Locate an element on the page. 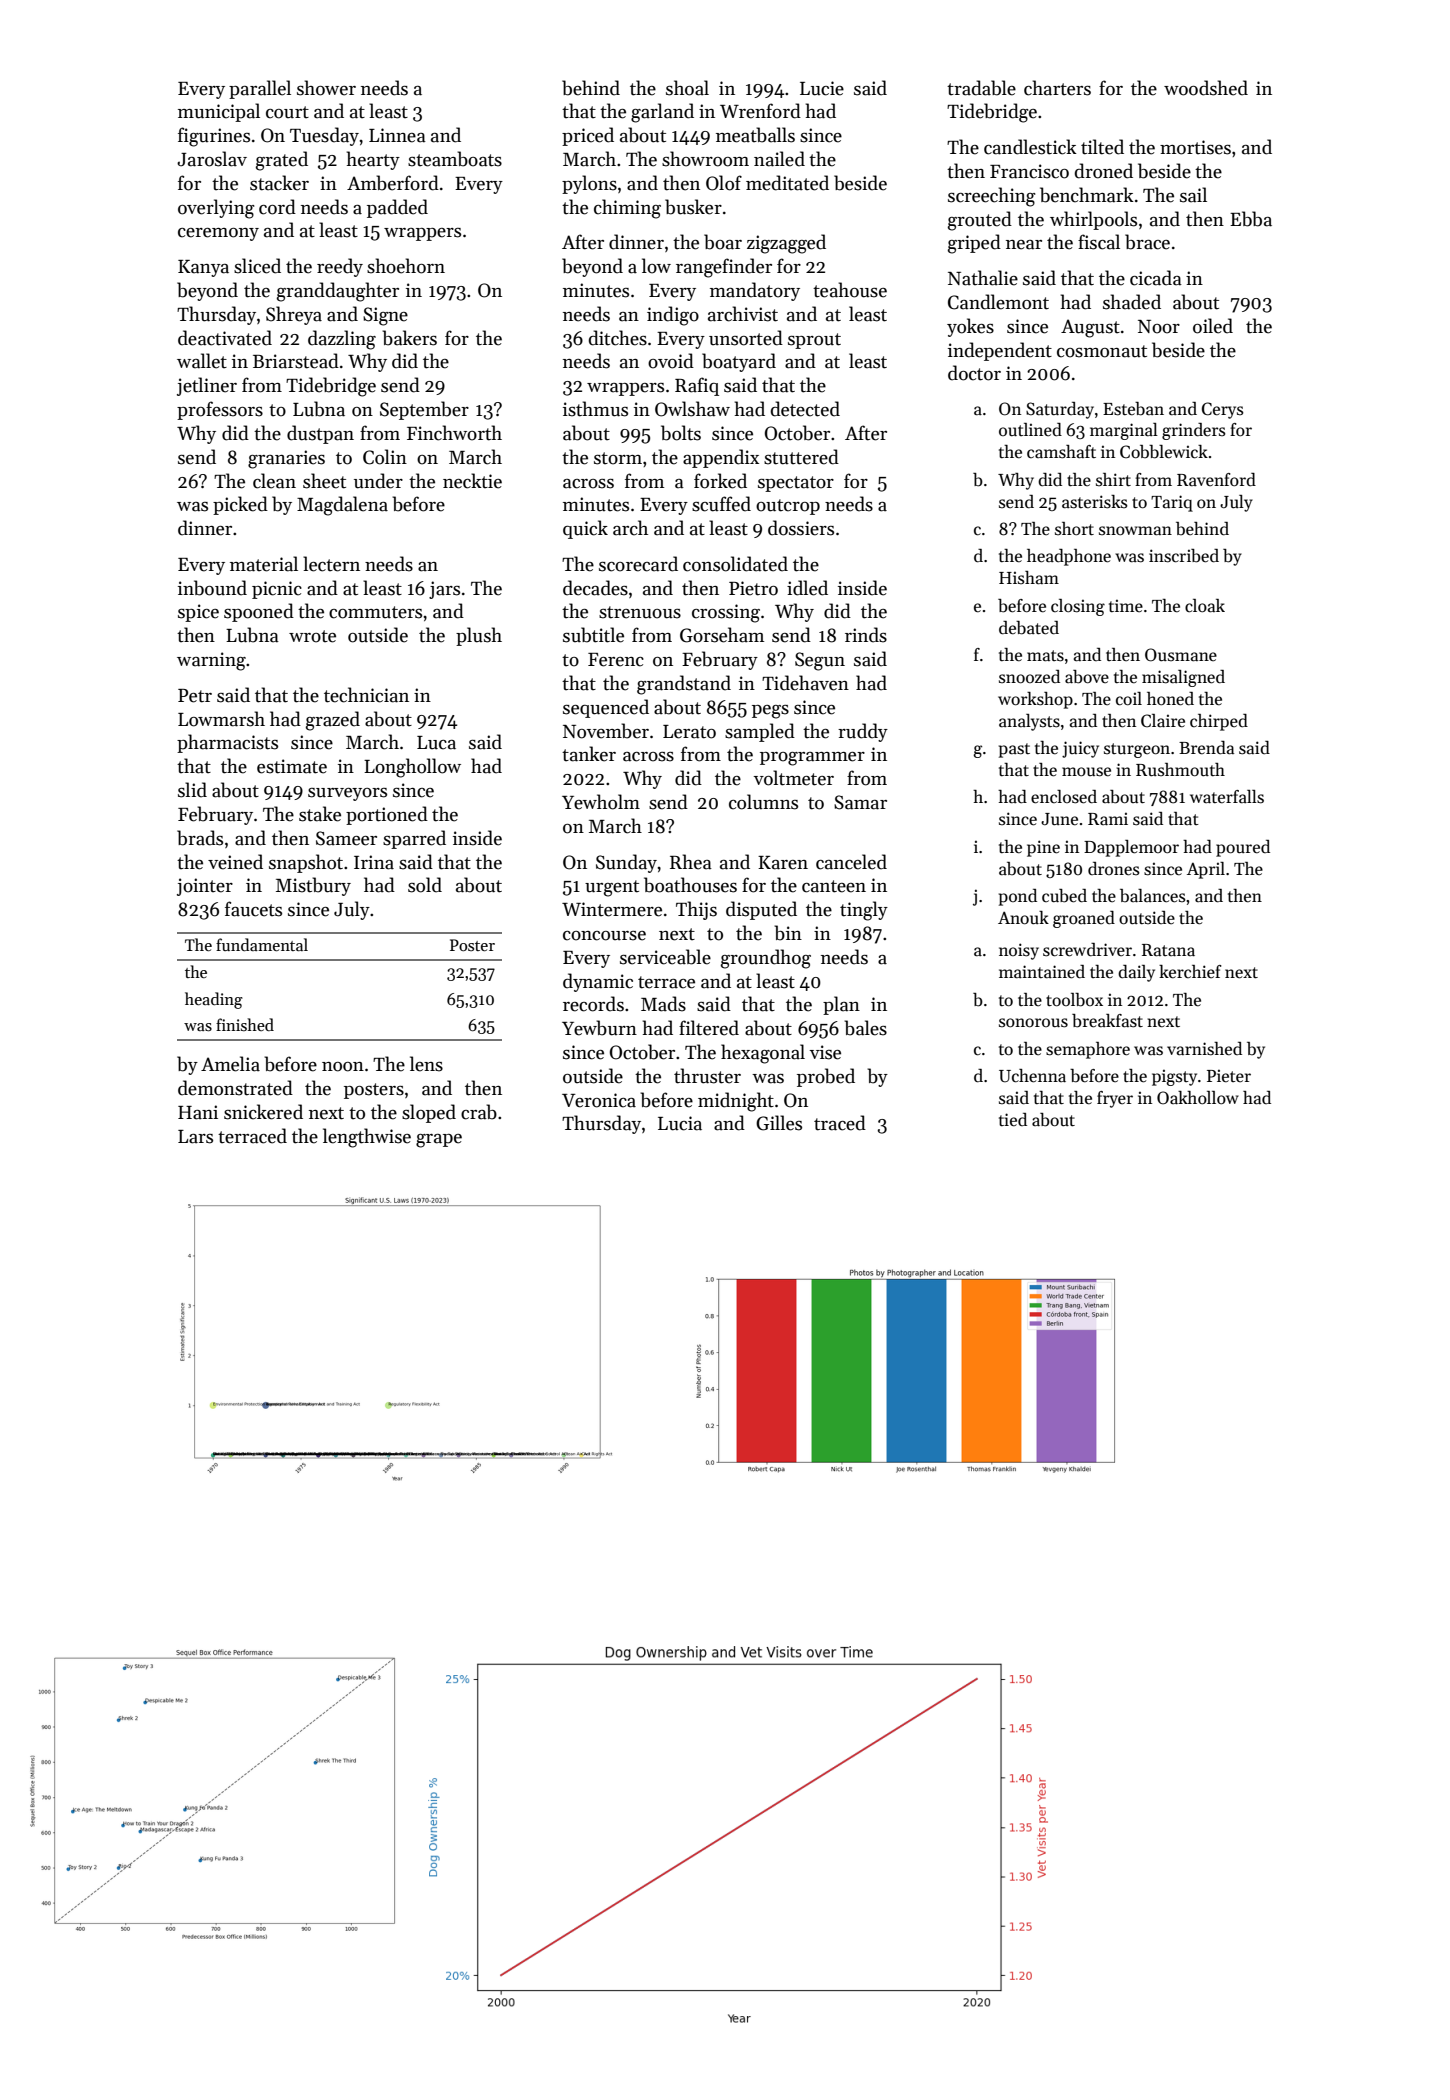 The width and height of the image is (1450, 2100). Samar is located at coordinates (860, 802).
